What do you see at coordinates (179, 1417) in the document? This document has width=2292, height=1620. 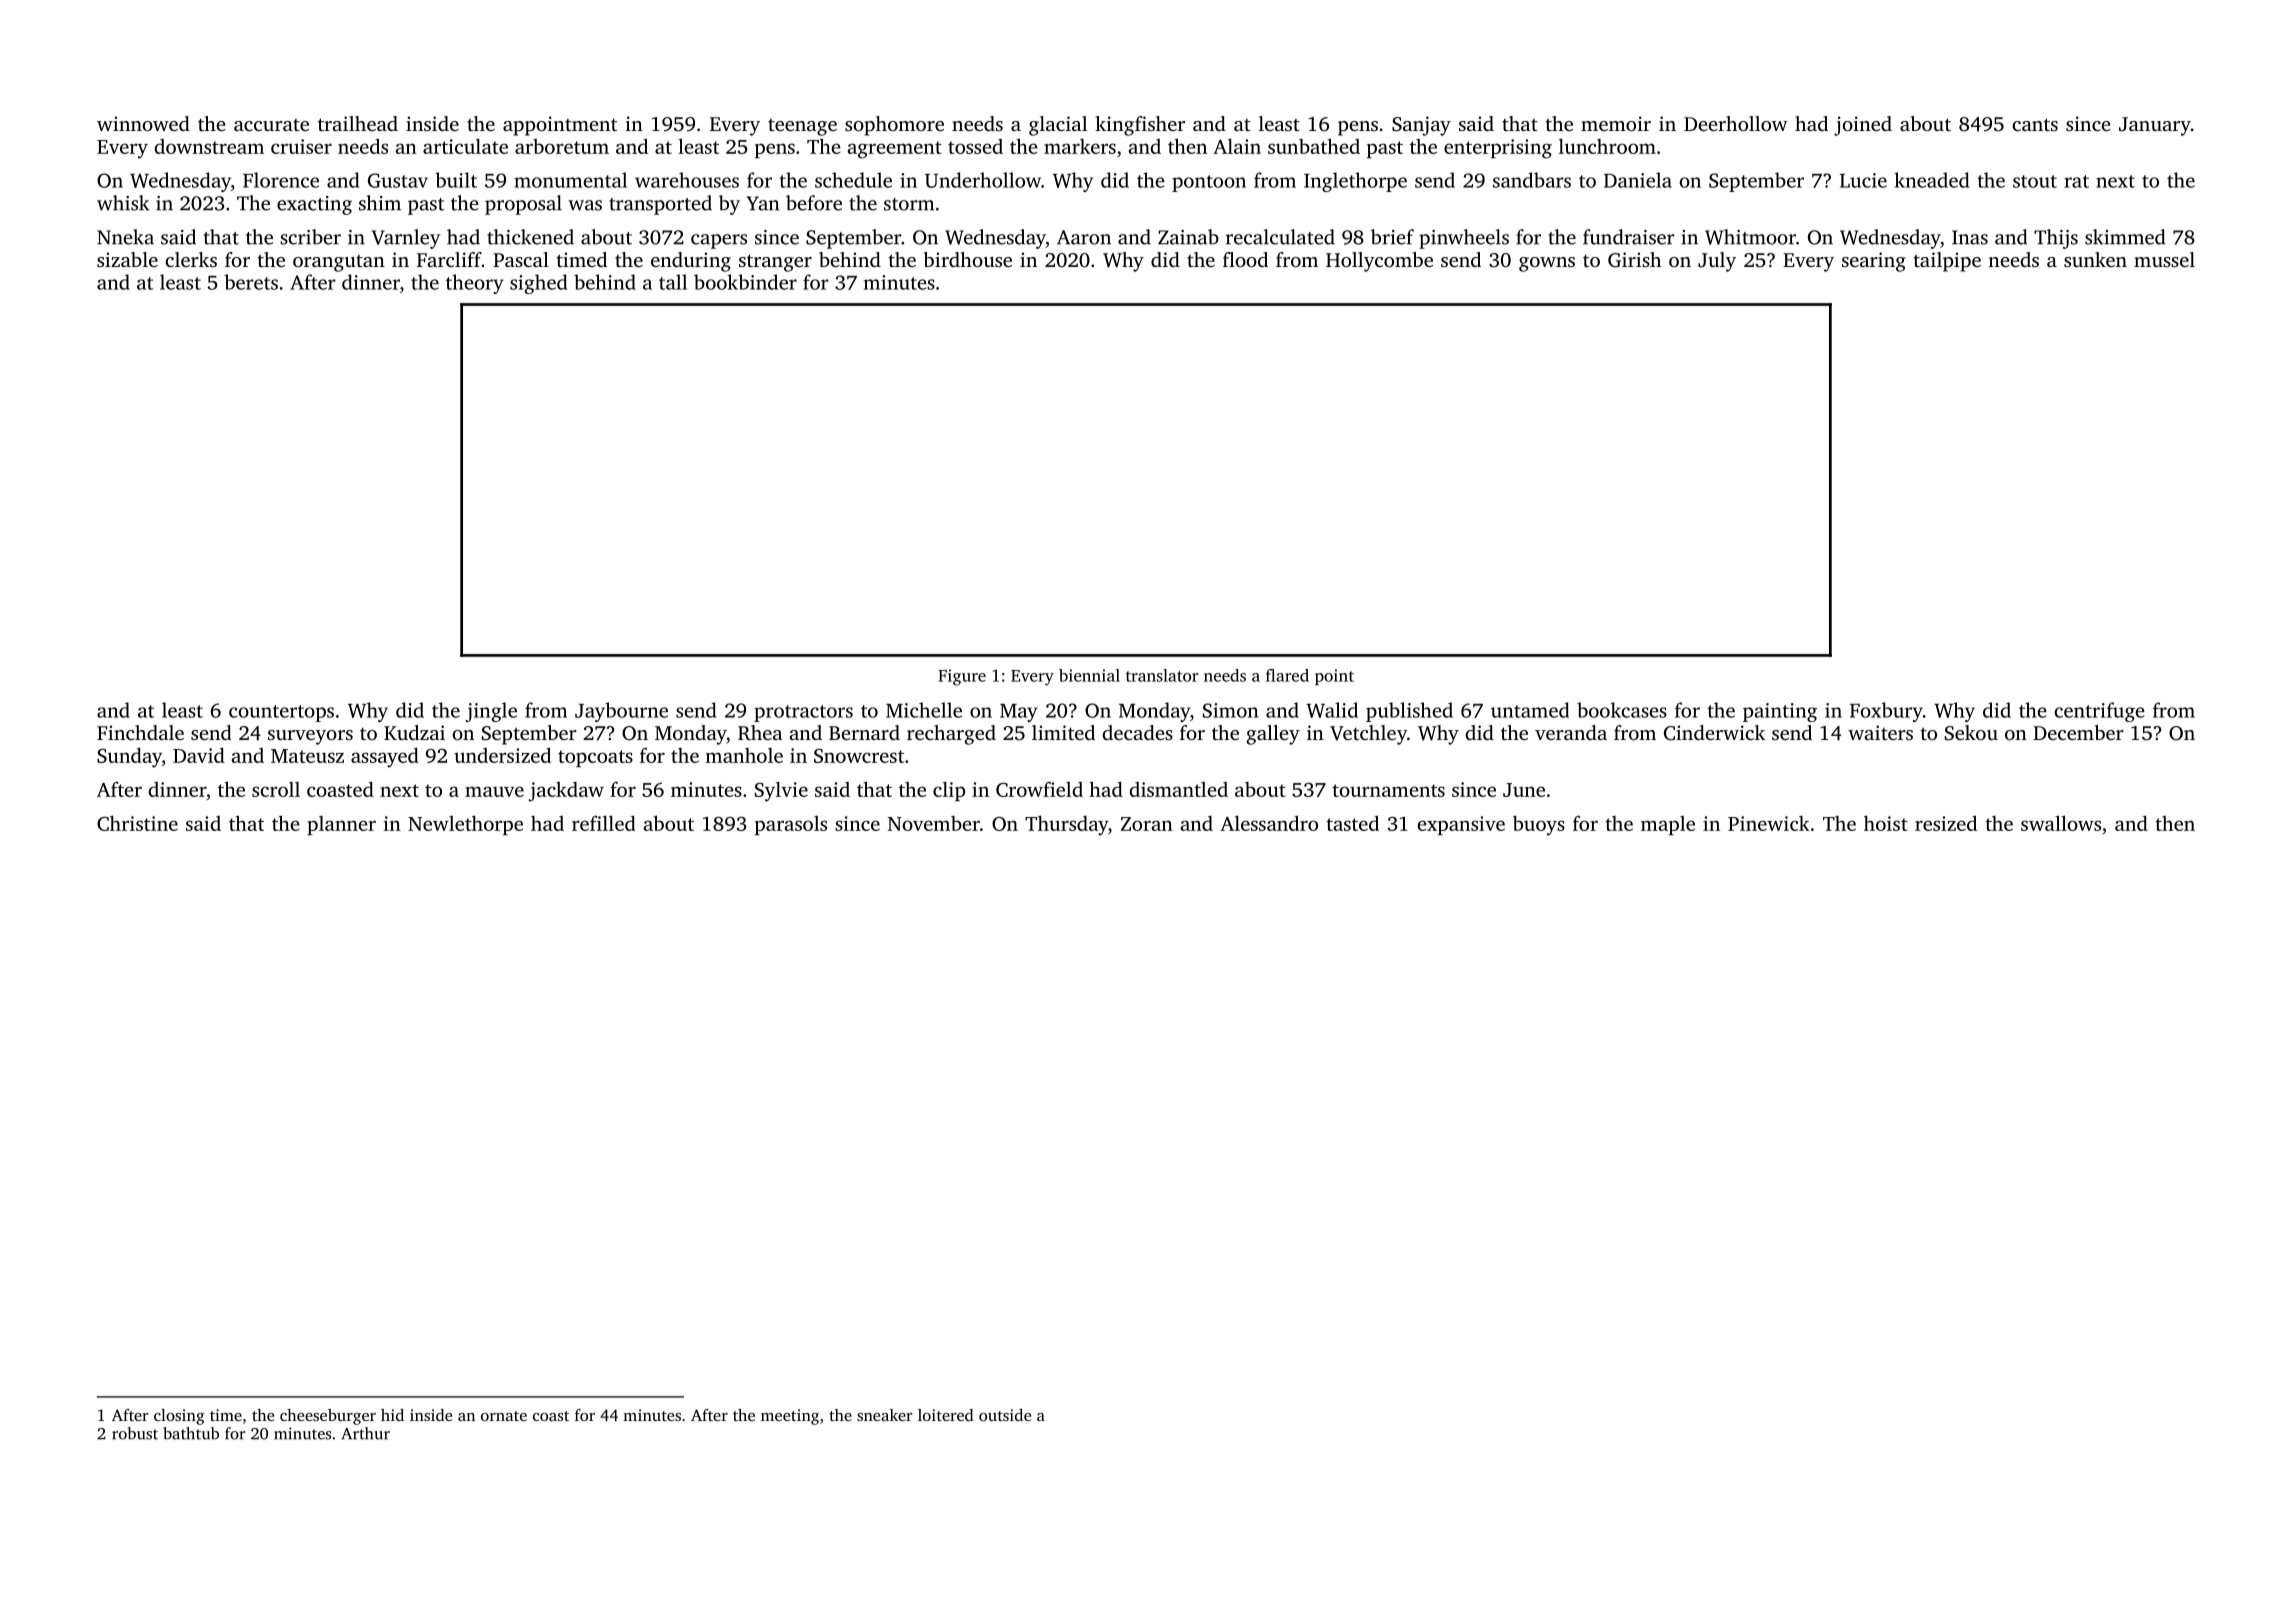 I see `closing` at bounding box center [179, 1417].
